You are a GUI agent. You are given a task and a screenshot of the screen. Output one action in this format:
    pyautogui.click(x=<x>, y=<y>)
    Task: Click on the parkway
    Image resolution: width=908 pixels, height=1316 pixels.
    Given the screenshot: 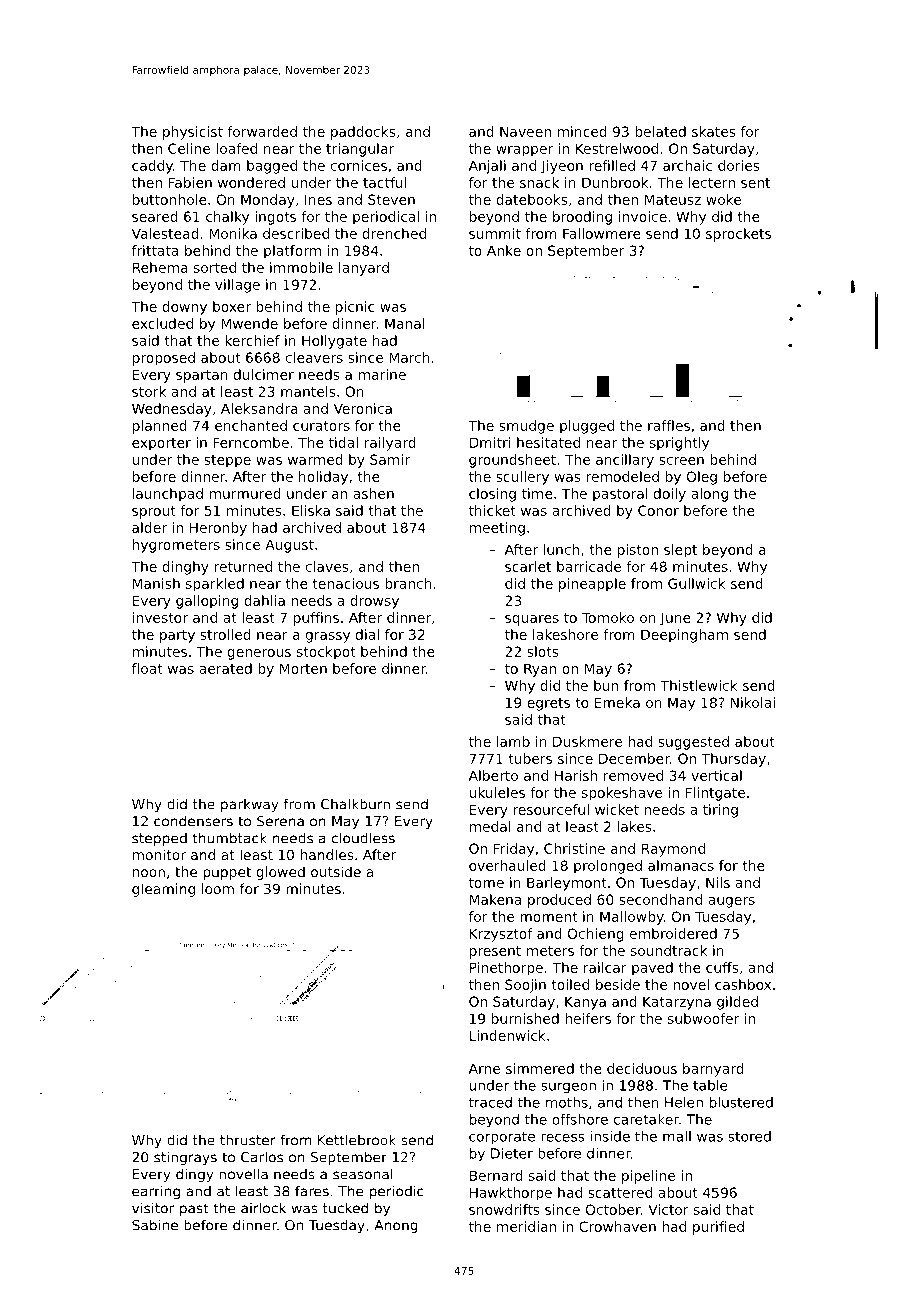 What is the action you would take?
    pyautogui.click(x=249, y=805)
